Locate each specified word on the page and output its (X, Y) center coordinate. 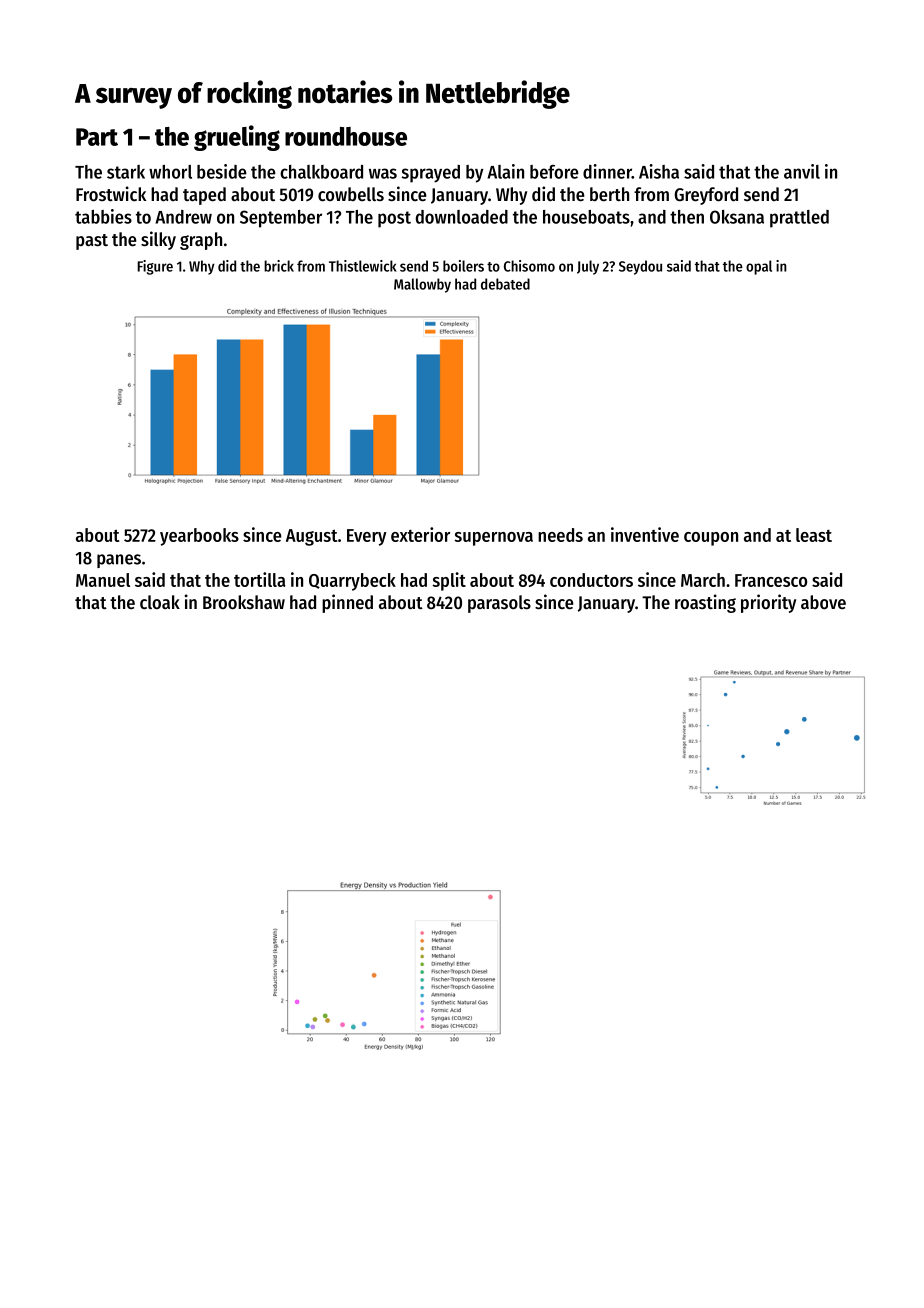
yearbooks (199, 537)
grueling (237, 138)
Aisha (659, 171)
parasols (499, 604)
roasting (705, 603)
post (394, 219)
